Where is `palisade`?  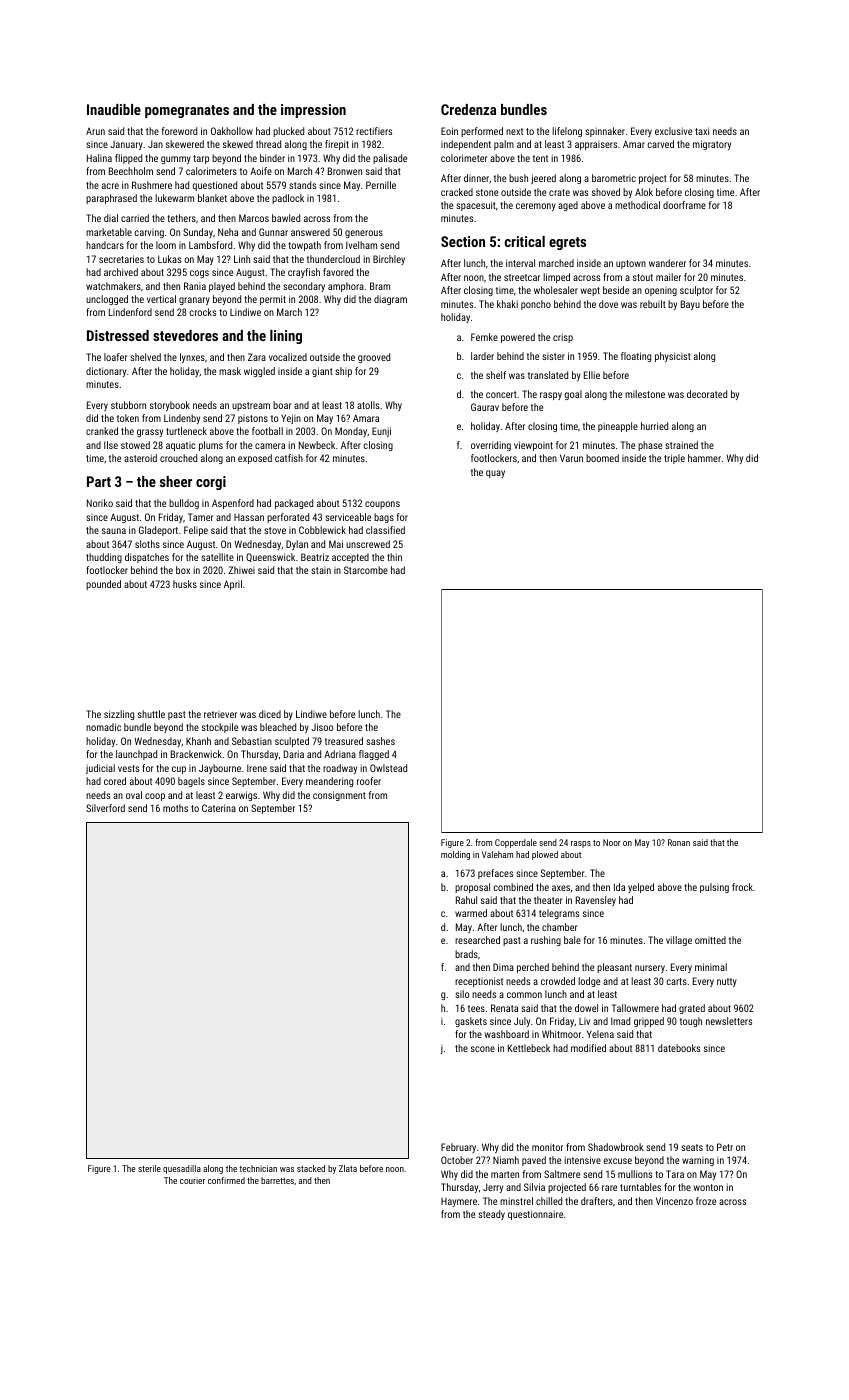
palisade is located at coordinates (390, 159).
